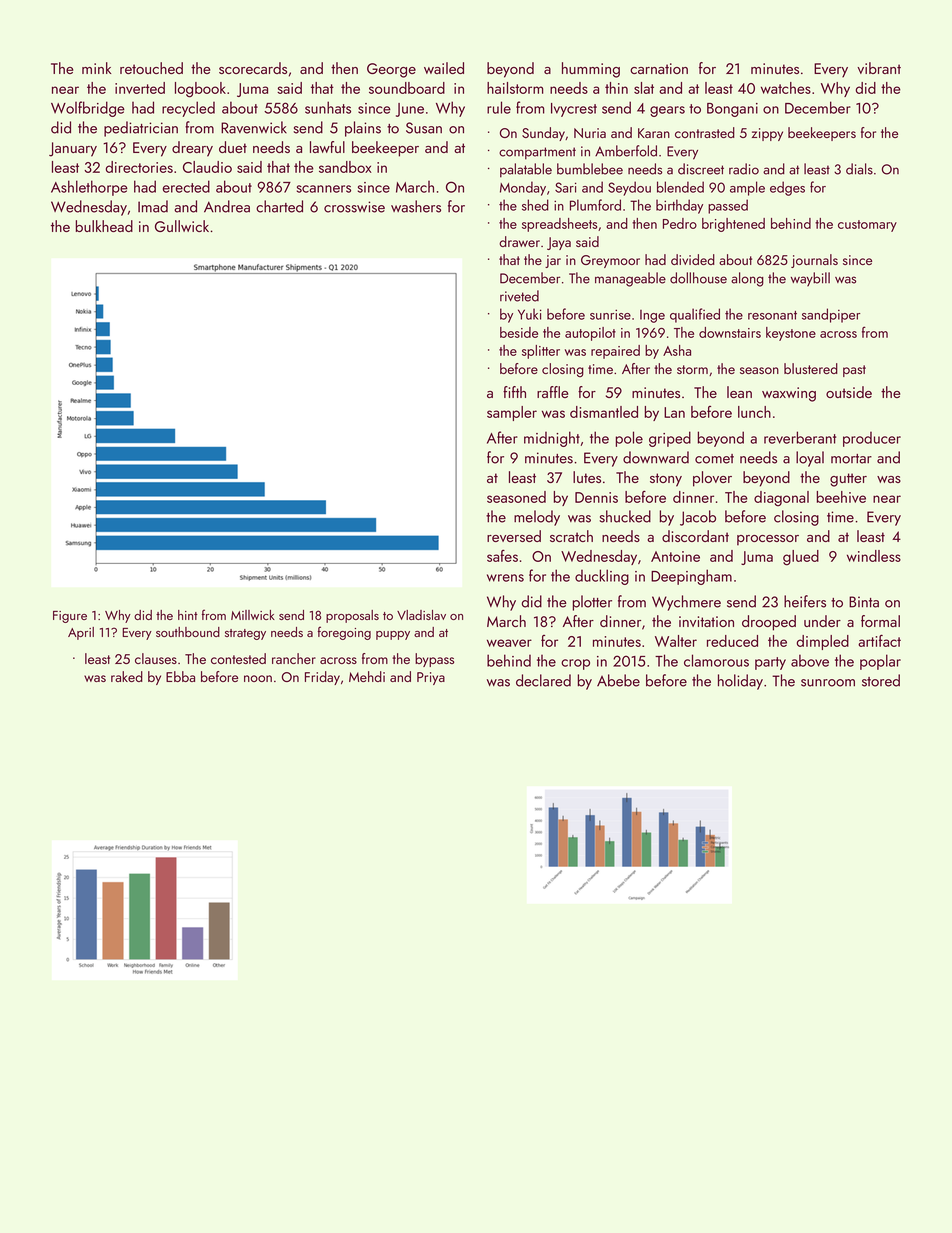 This image has height=1233, width=952. Describe the element at coordinates (431, 678) in the image. I see `Priya` at that location.
